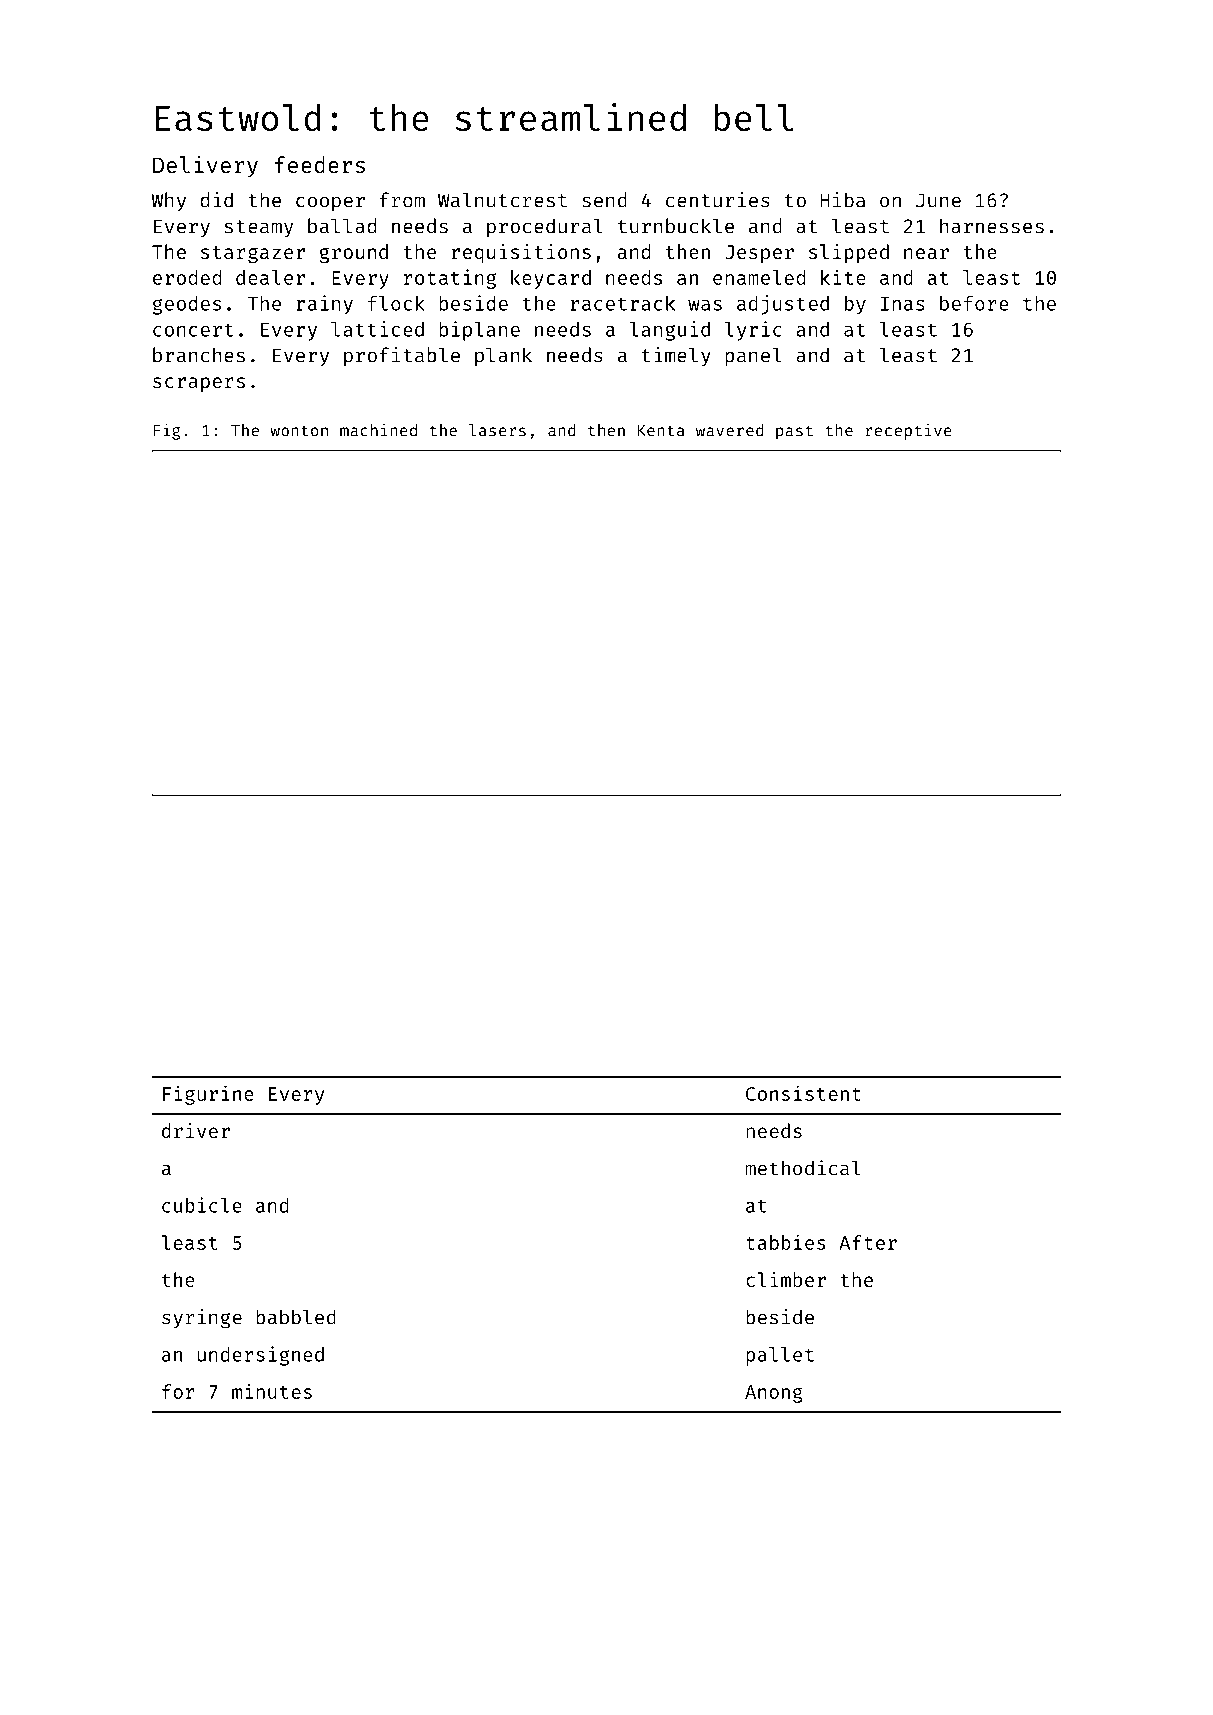  I want to click on before, so click(974, 303).
